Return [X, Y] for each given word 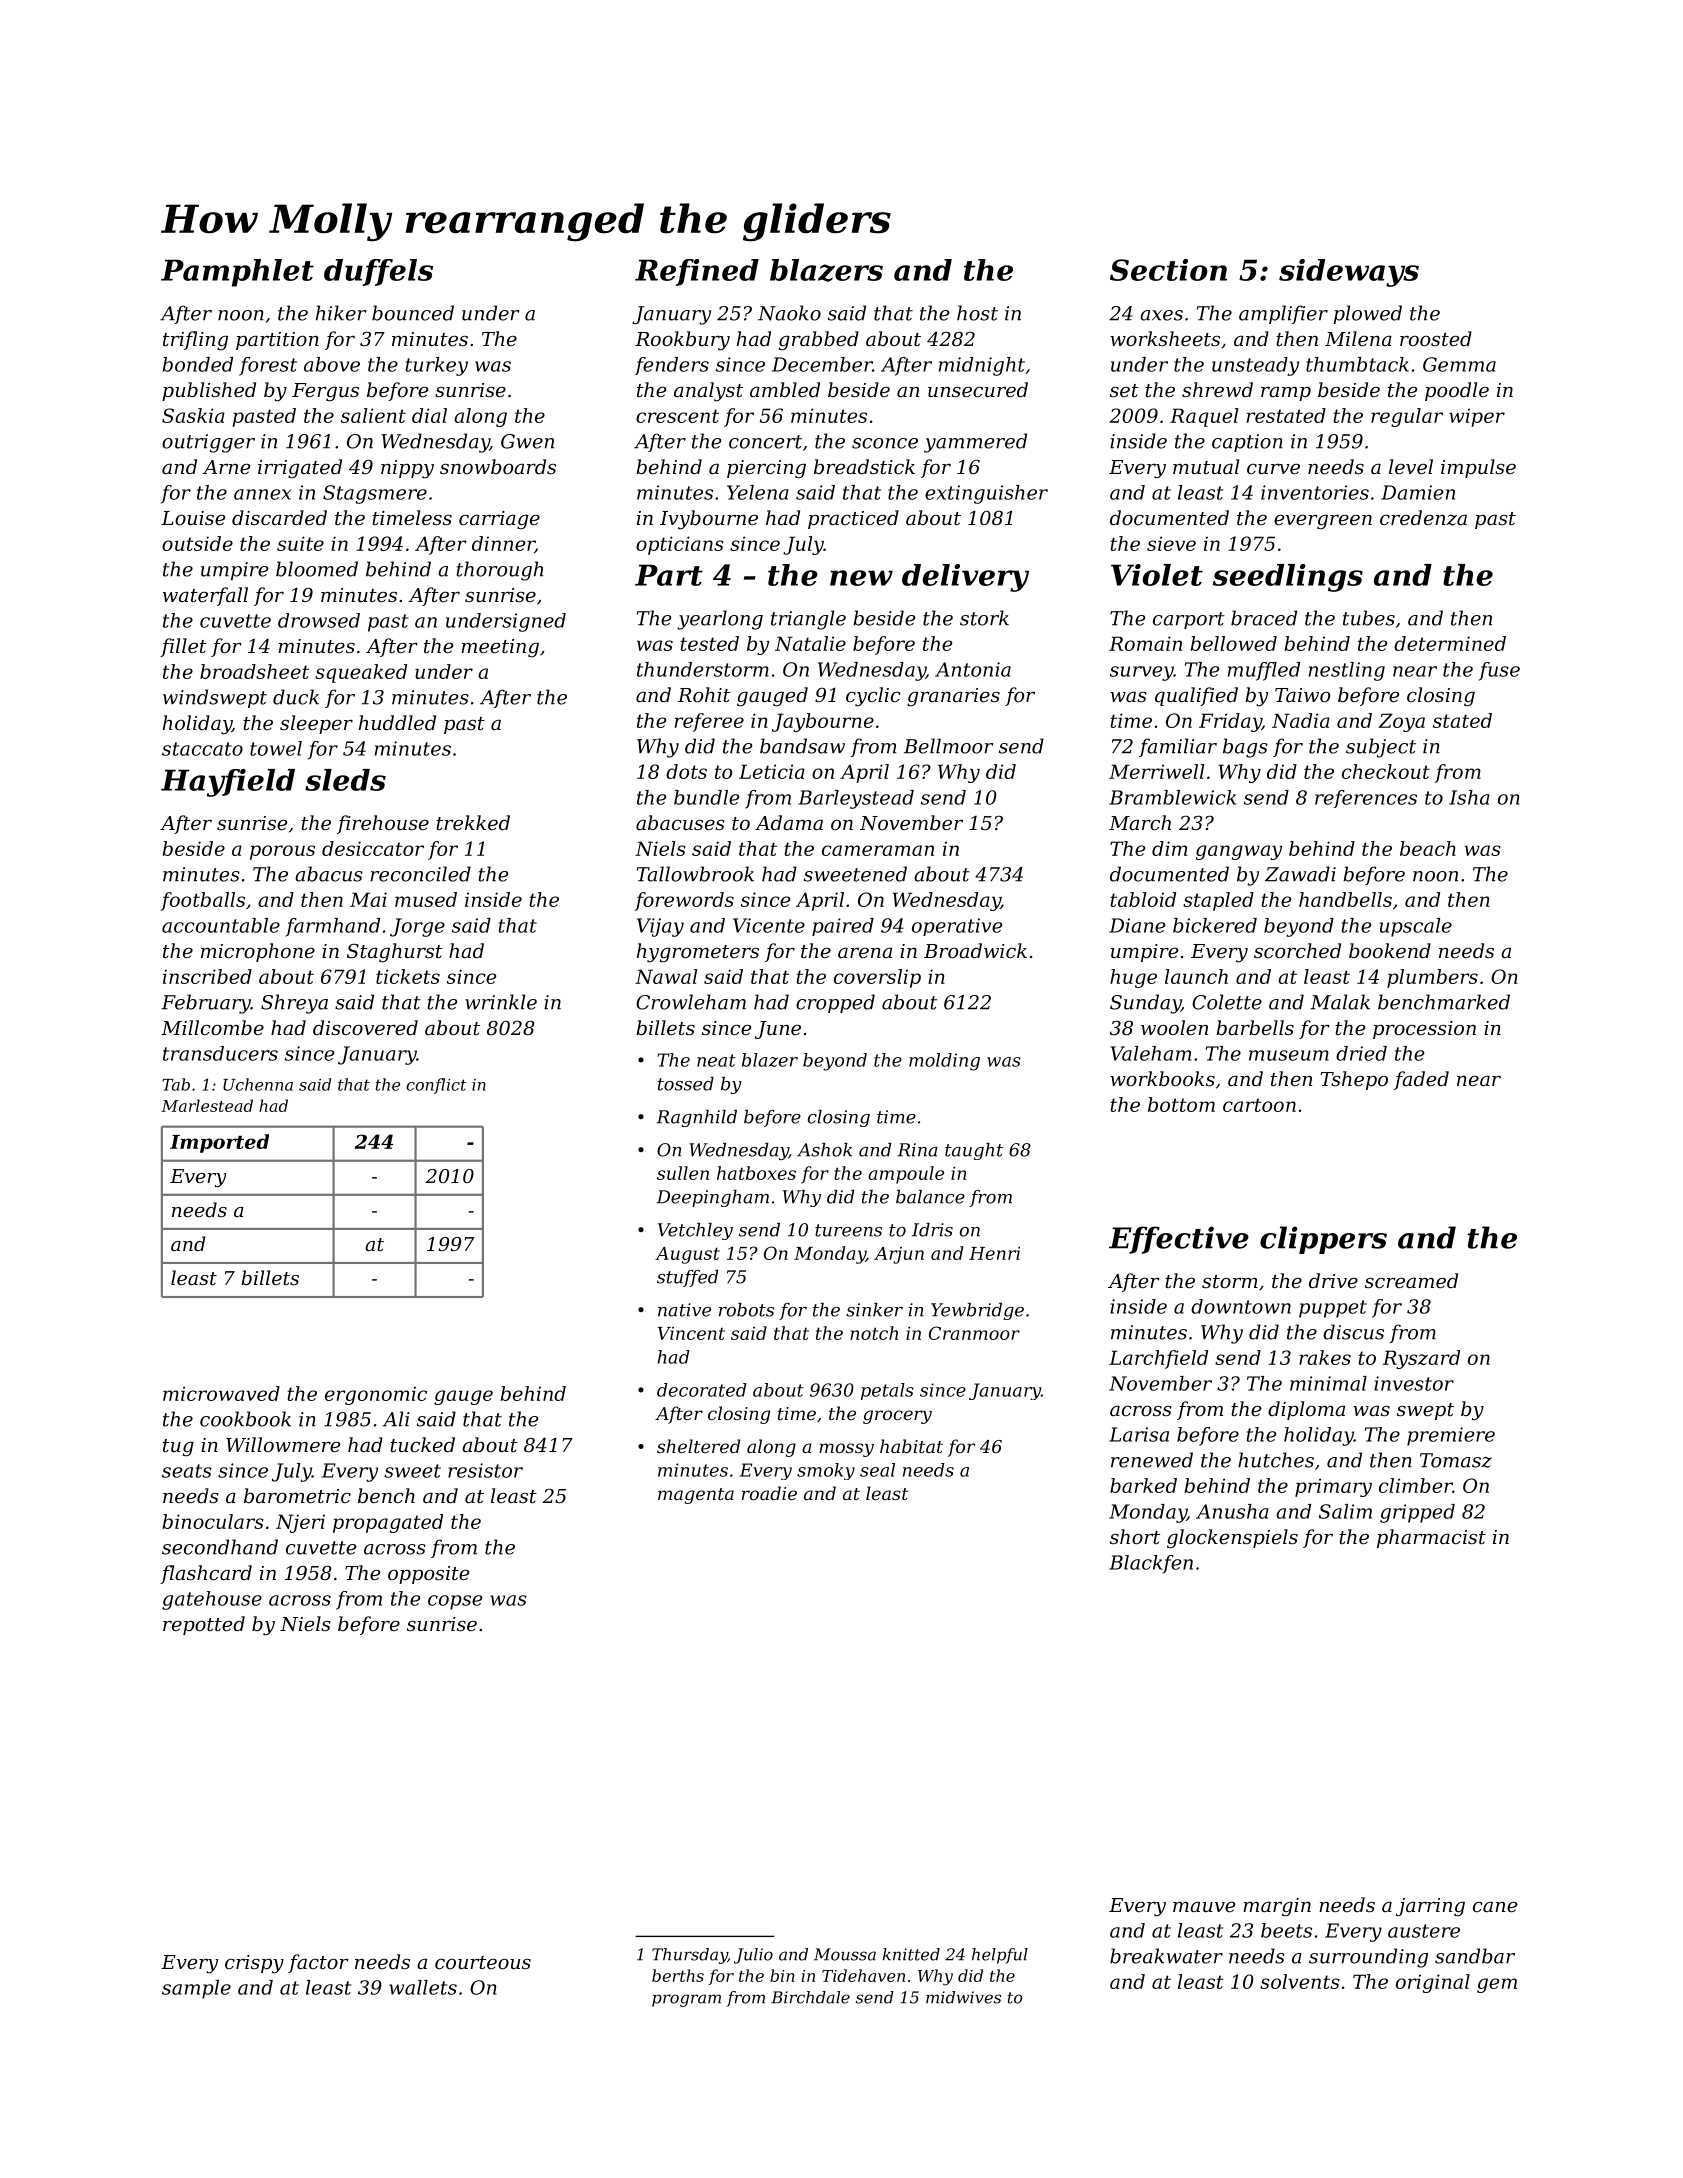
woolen [1174, 1027]
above [332, 364]
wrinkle [501, 1002]
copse [455, 1602]
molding [944, 1062]
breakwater [1166, 1956]
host [977, 313]
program [686, 2000]
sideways [1349, 273]
